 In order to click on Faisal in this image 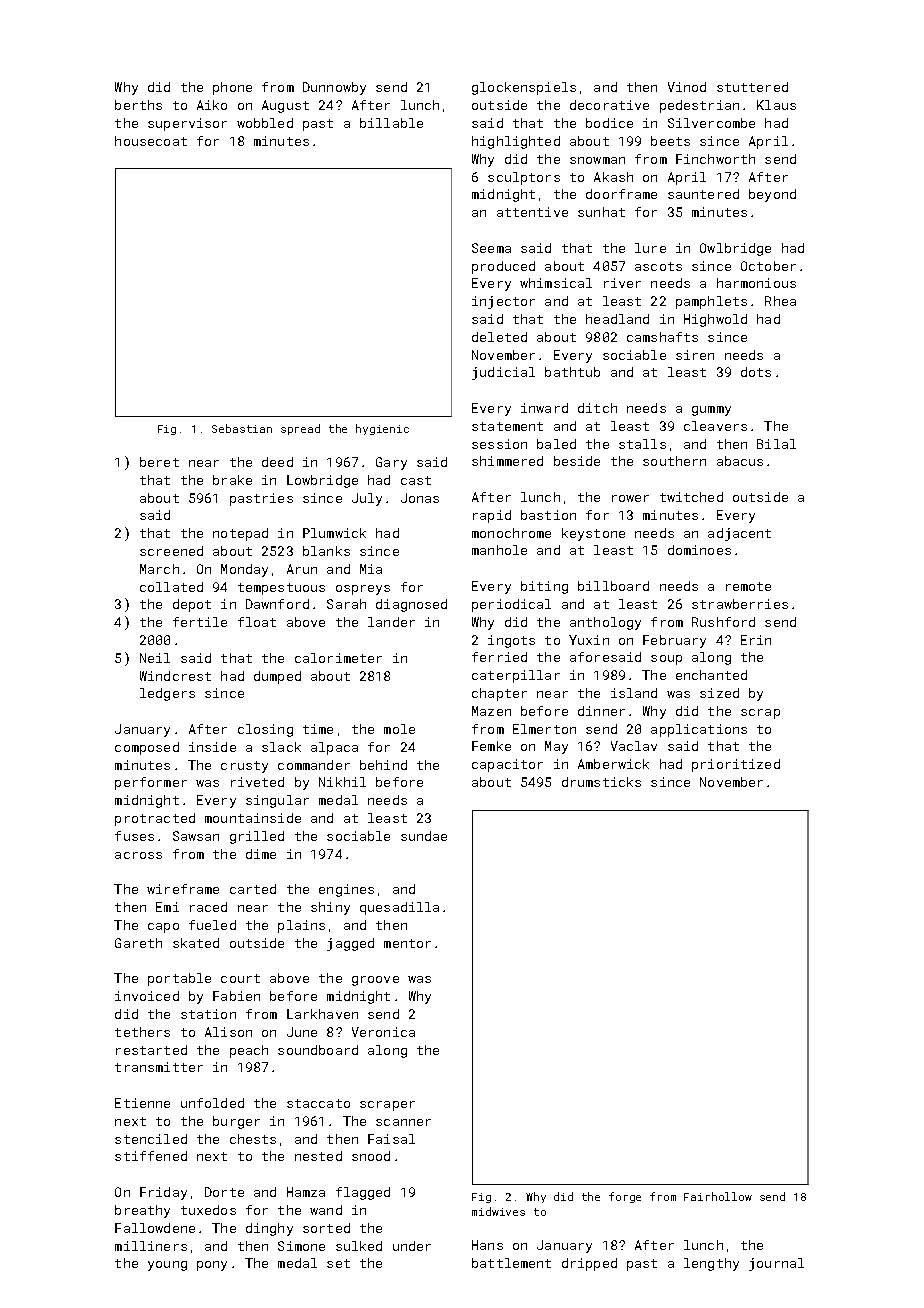, I will do `click(391, 1139)`.
